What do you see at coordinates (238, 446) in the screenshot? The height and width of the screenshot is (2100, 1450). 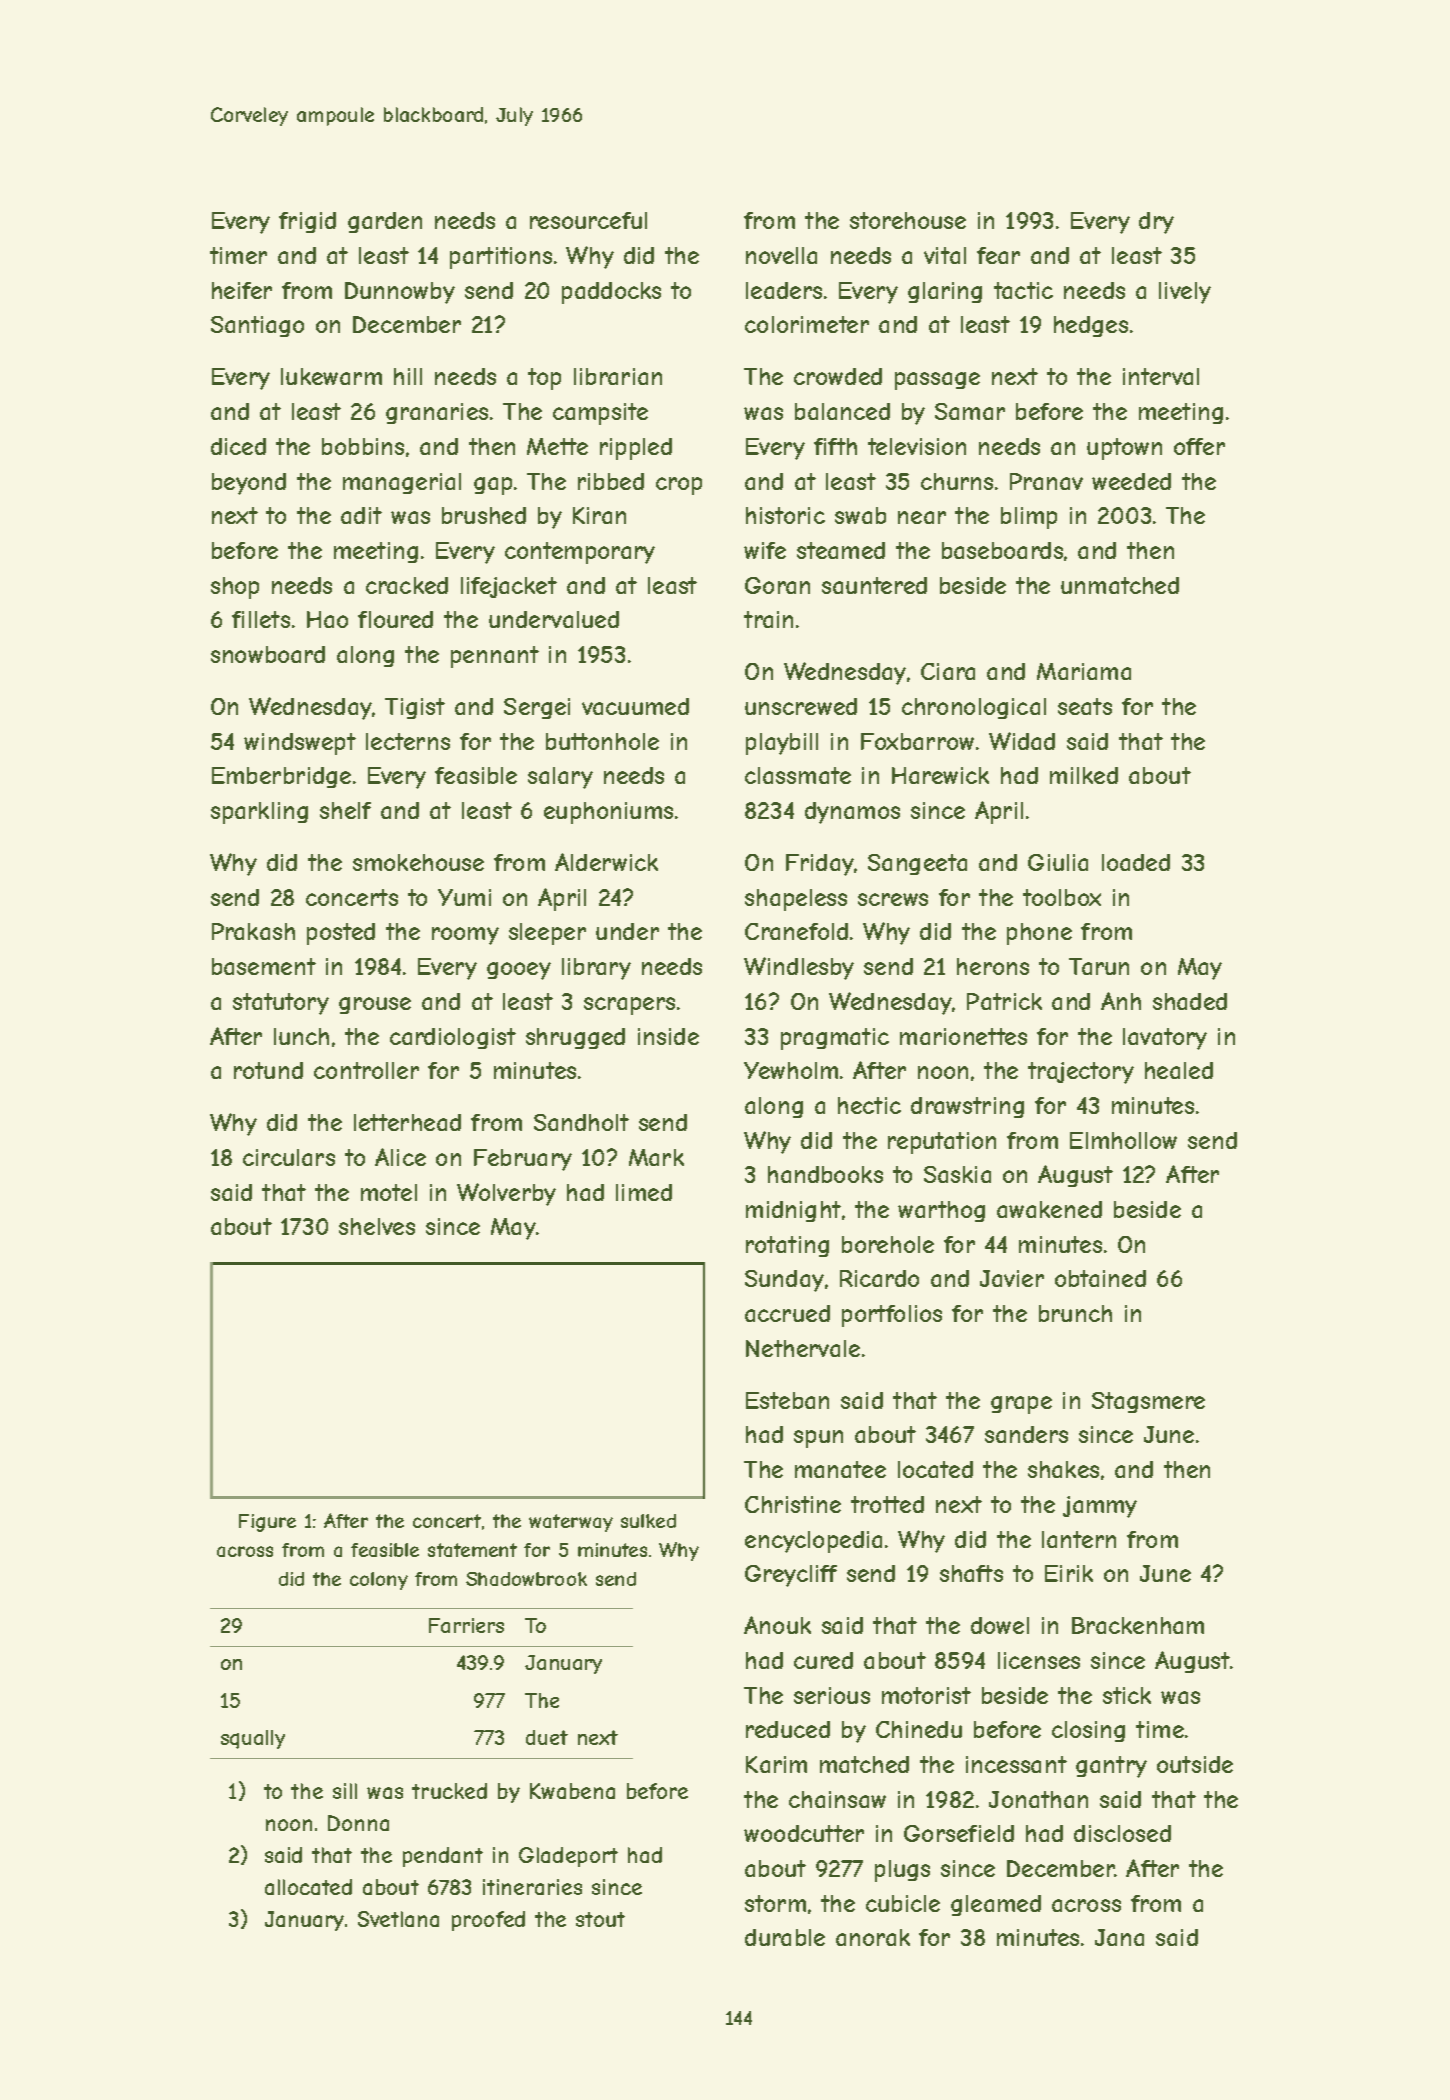 I see `diced` at bounding box center [238, 446].
